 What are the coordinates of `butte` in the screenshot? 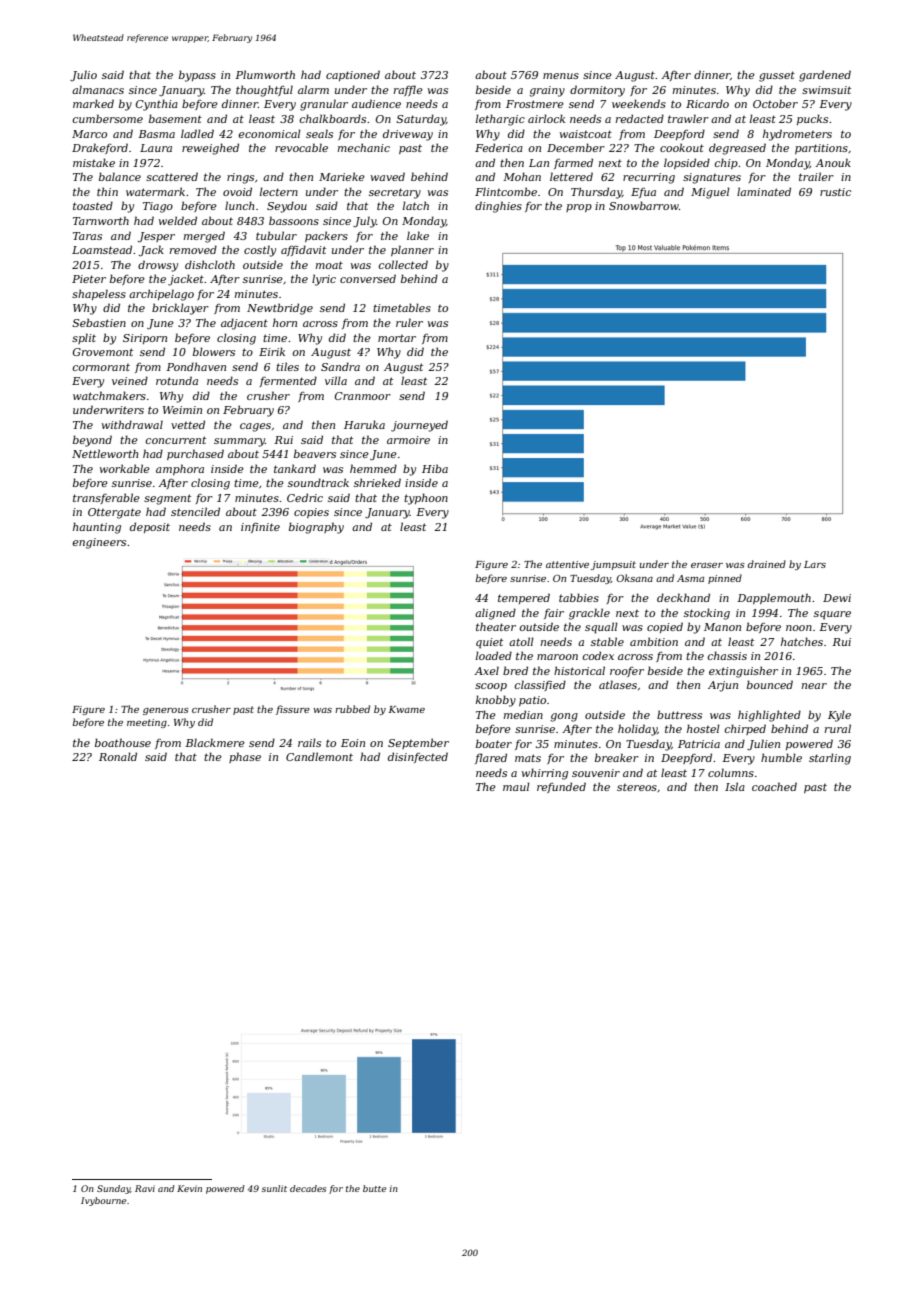 It's located at (375, 1188).
